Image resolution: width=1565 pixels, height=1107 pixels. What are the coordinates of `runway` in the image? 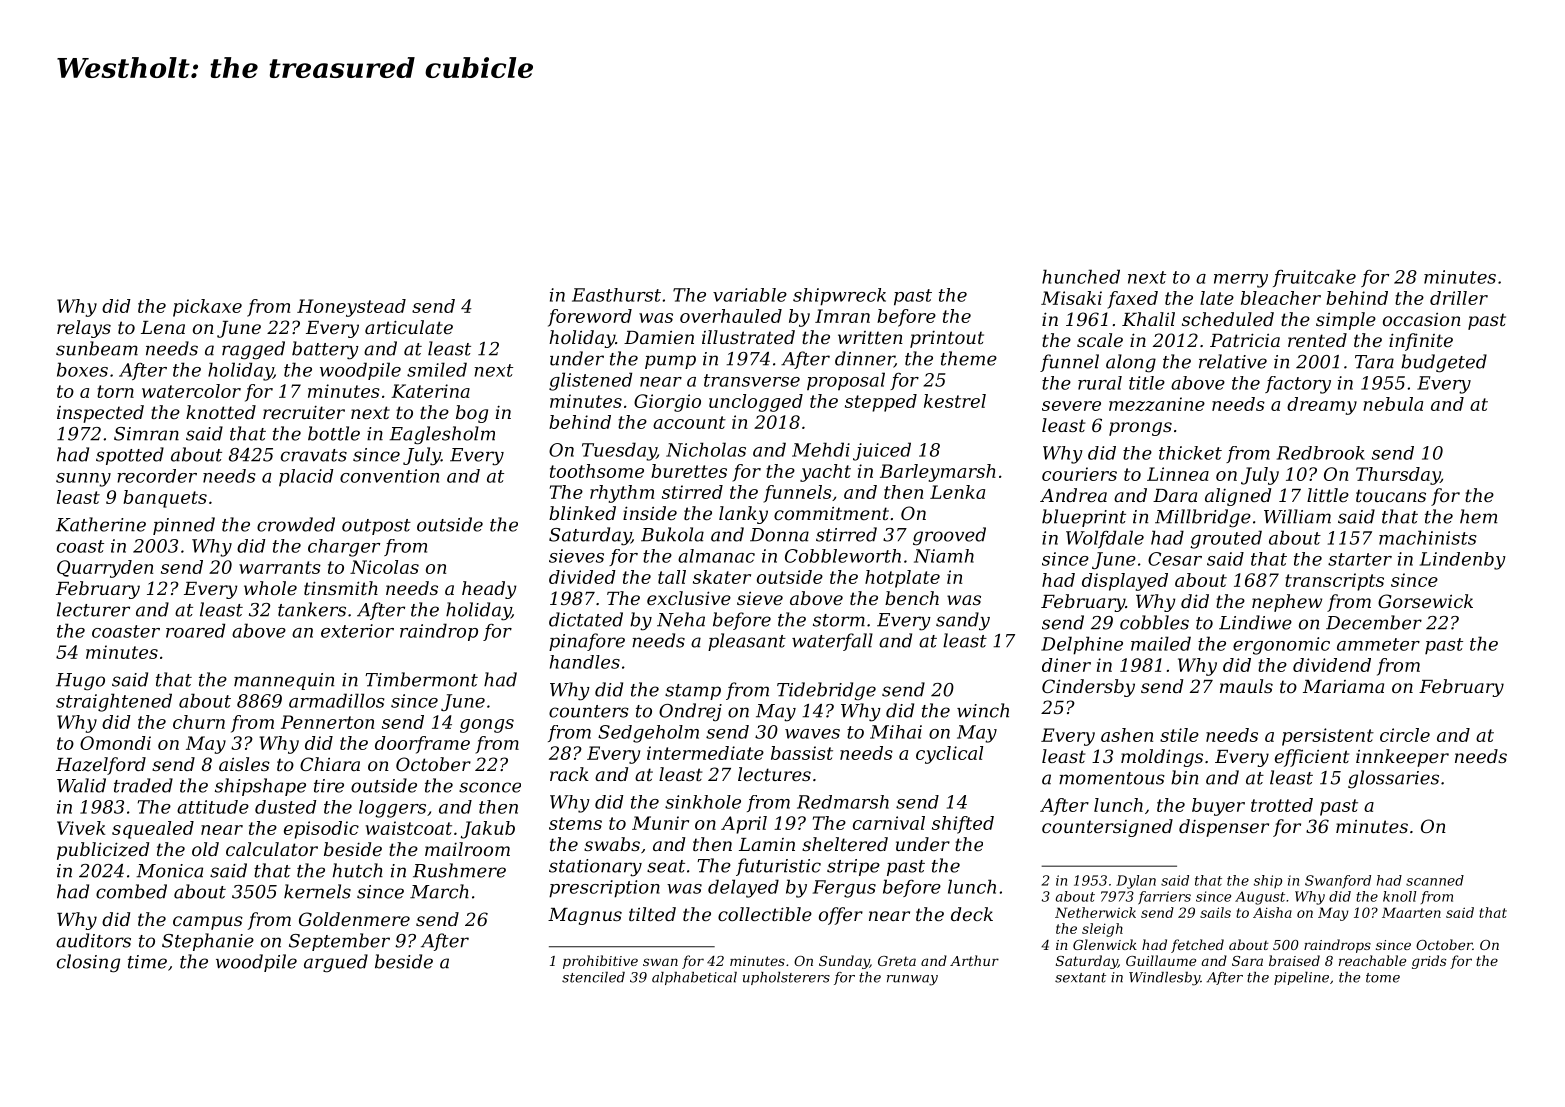 It's located at (912, 980).
